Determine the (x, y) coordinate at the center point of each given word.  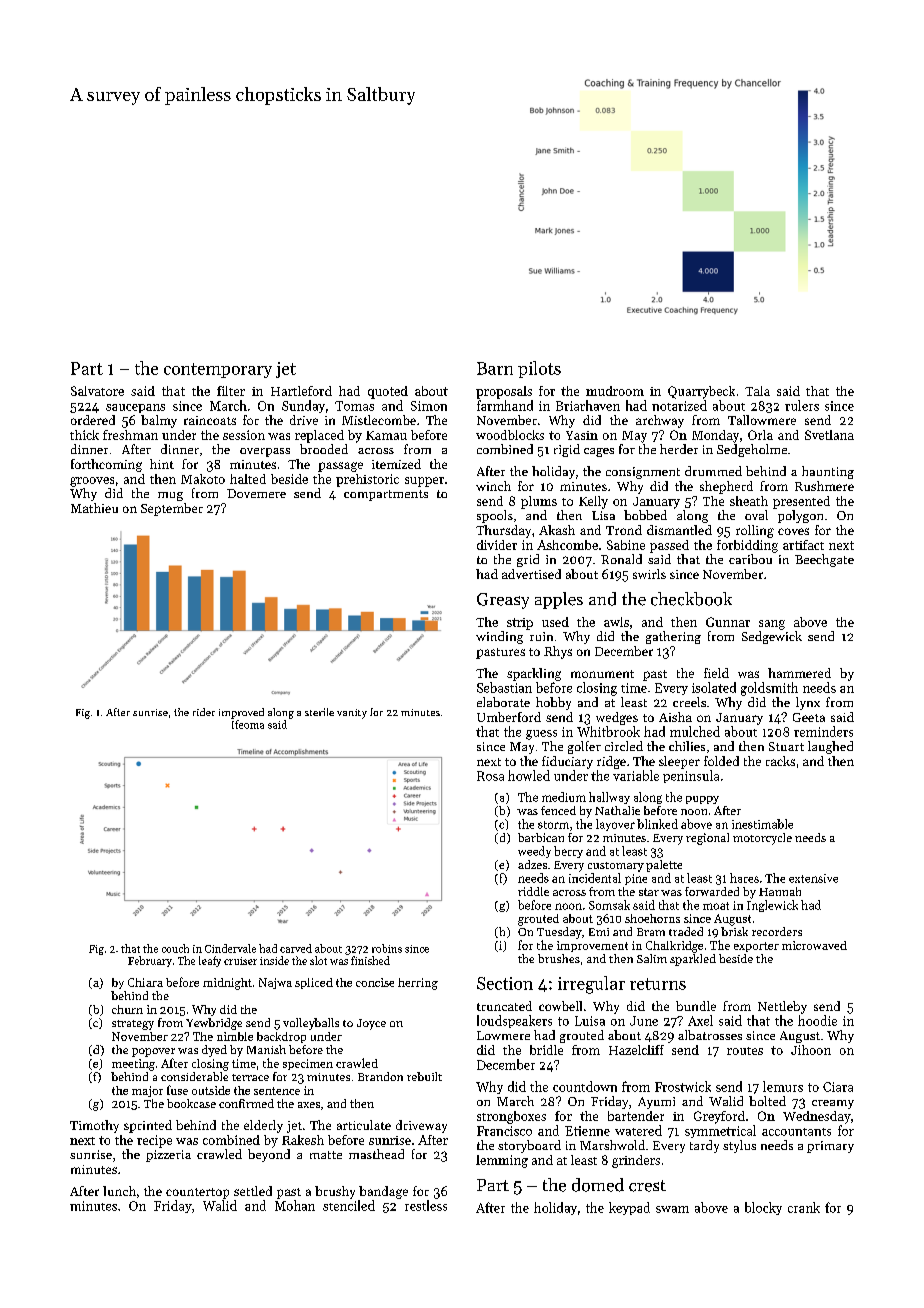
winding (499, 637)
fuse (177, 1090)
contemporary (218, 370)
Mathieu (94, 508)
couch (175, 948)
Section (505, 983)
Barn (495, 368)
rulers (802, 405)
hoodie (817, 1020)
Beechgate (824, 560)
